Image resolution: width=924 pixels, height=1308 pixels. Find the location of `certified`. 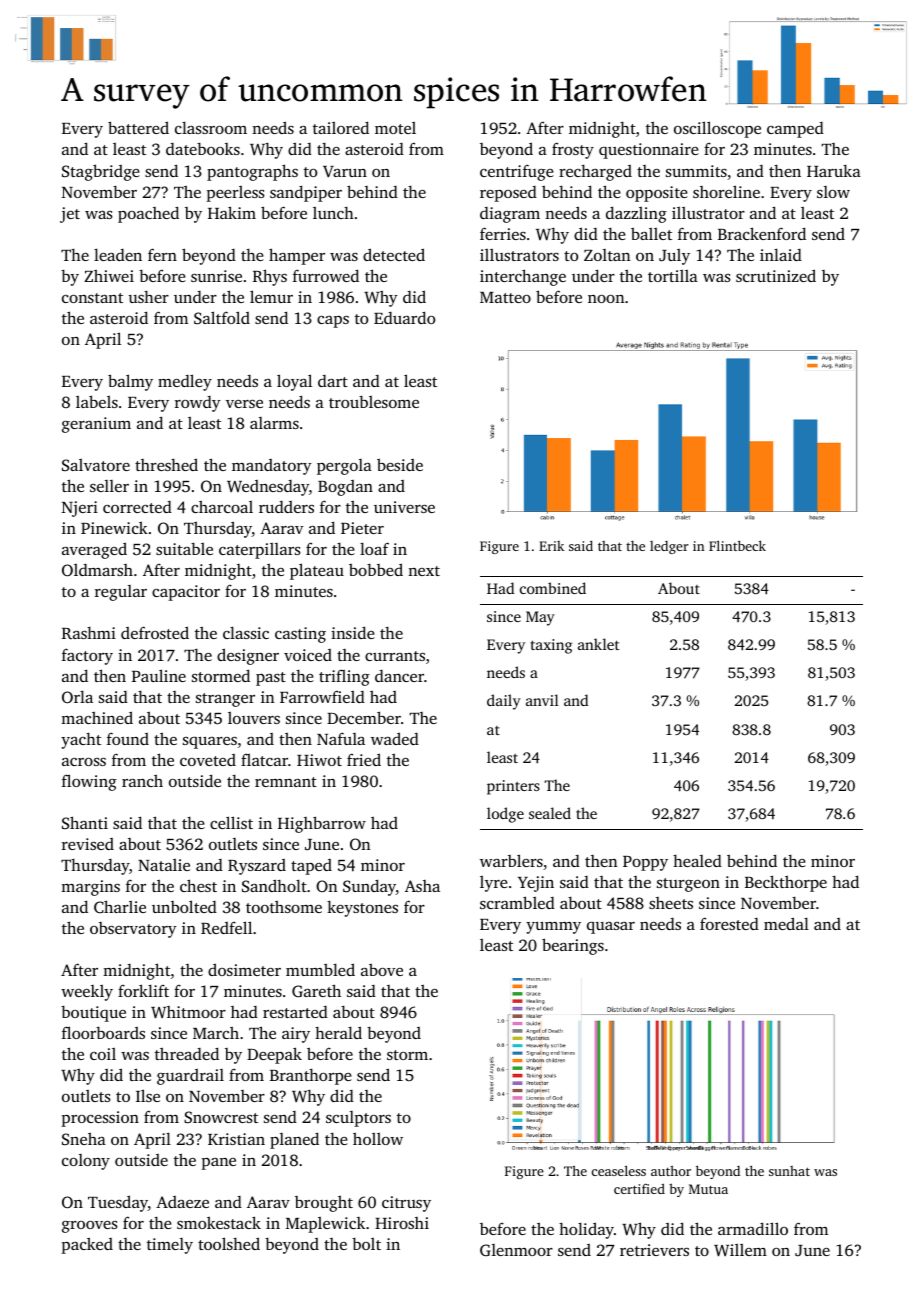

certified is located at coordinates (639, 1188).
